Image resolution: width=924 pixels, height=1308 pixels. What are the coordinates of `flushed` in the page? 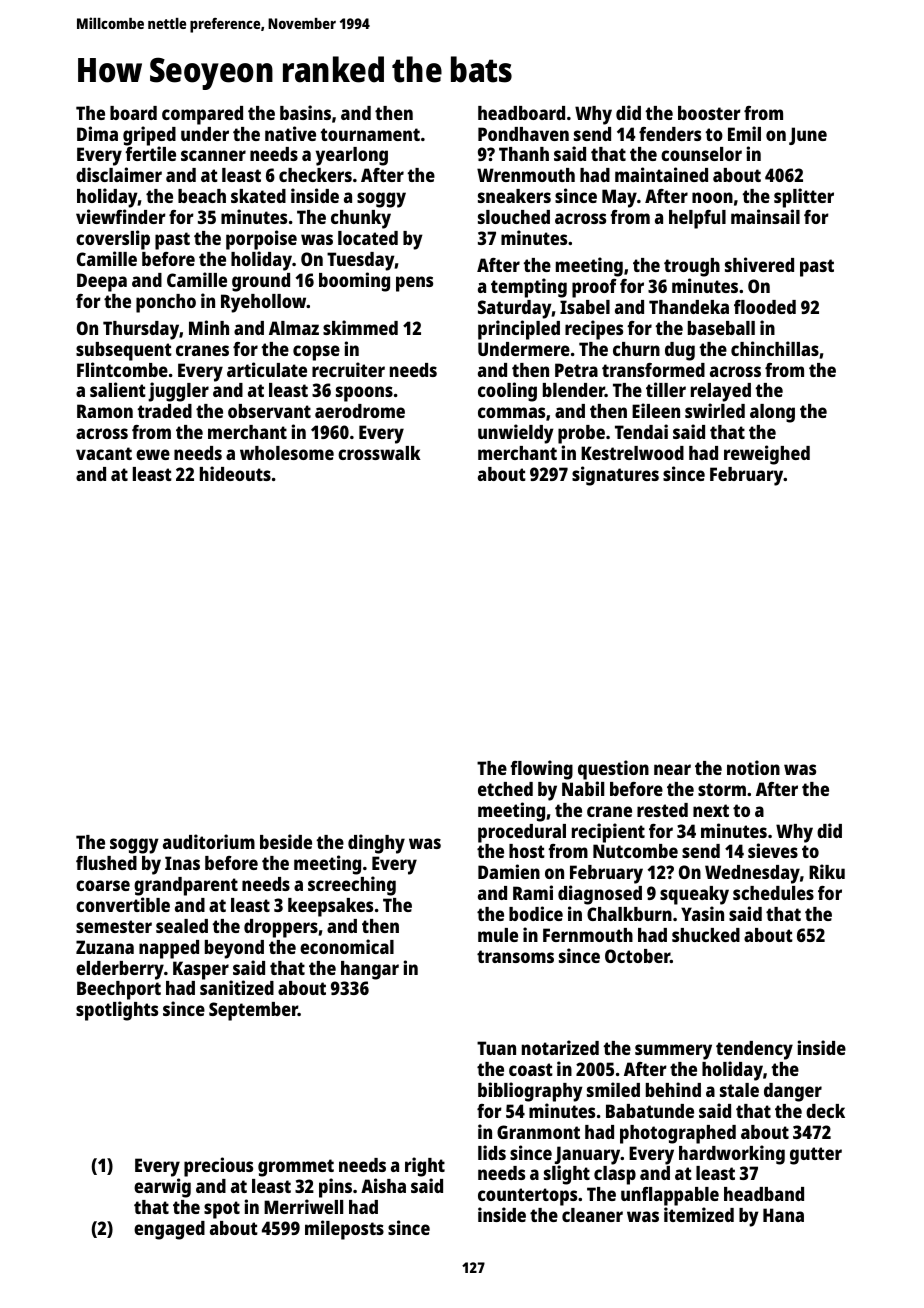 It's located at (106, 863).
